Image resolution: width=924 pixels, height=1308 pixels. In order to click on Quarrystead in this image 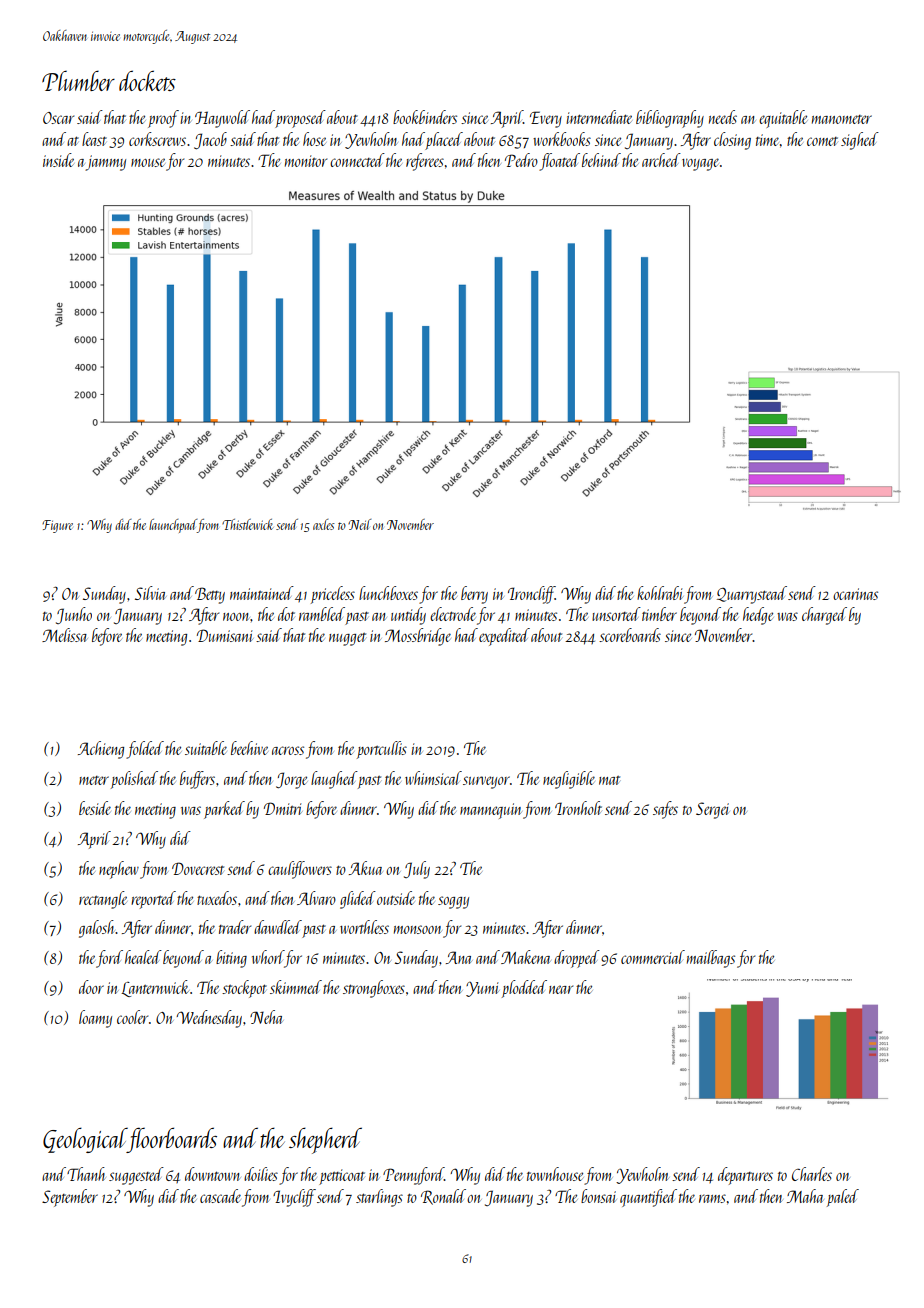, I will do `click(752, 595)`.
